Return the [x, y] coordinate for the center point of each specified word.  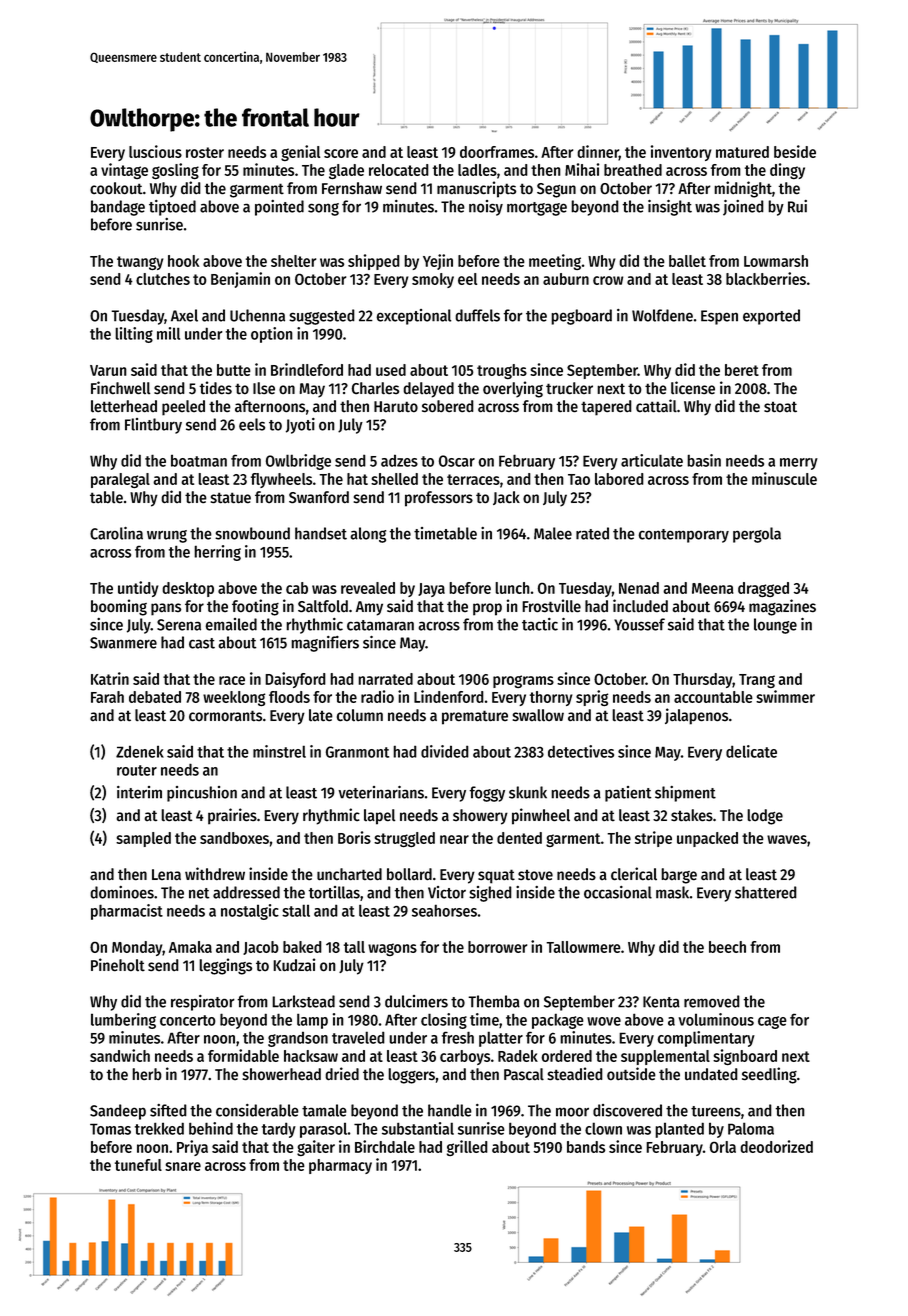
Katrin [110, 678]
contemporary [683, 536]
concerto [188, 1020]
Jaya [431, 590]
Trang [757, 681]
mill [168, 333]
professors [439, 499]
